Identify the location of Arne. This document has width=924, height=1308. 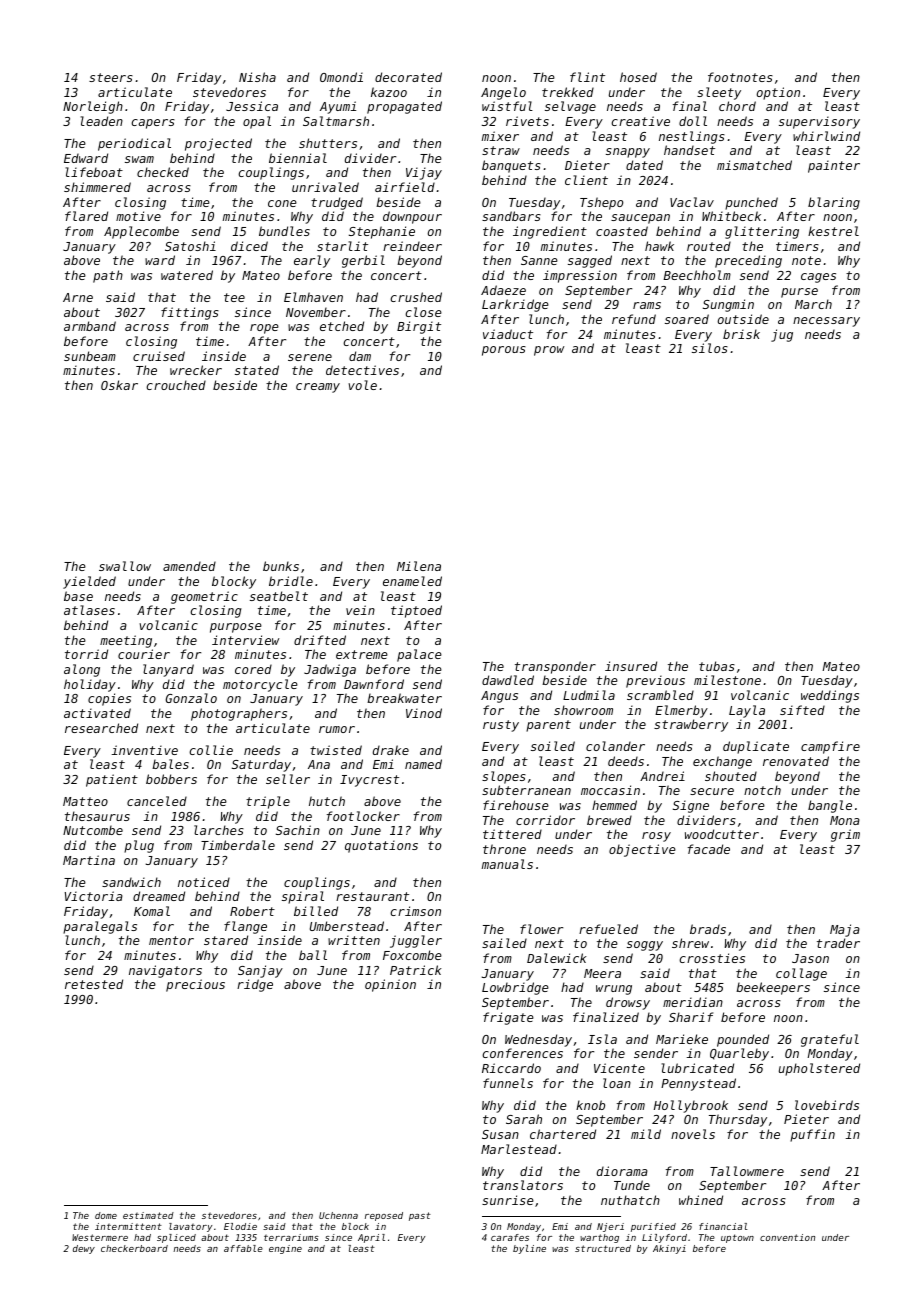
(78, 297).
